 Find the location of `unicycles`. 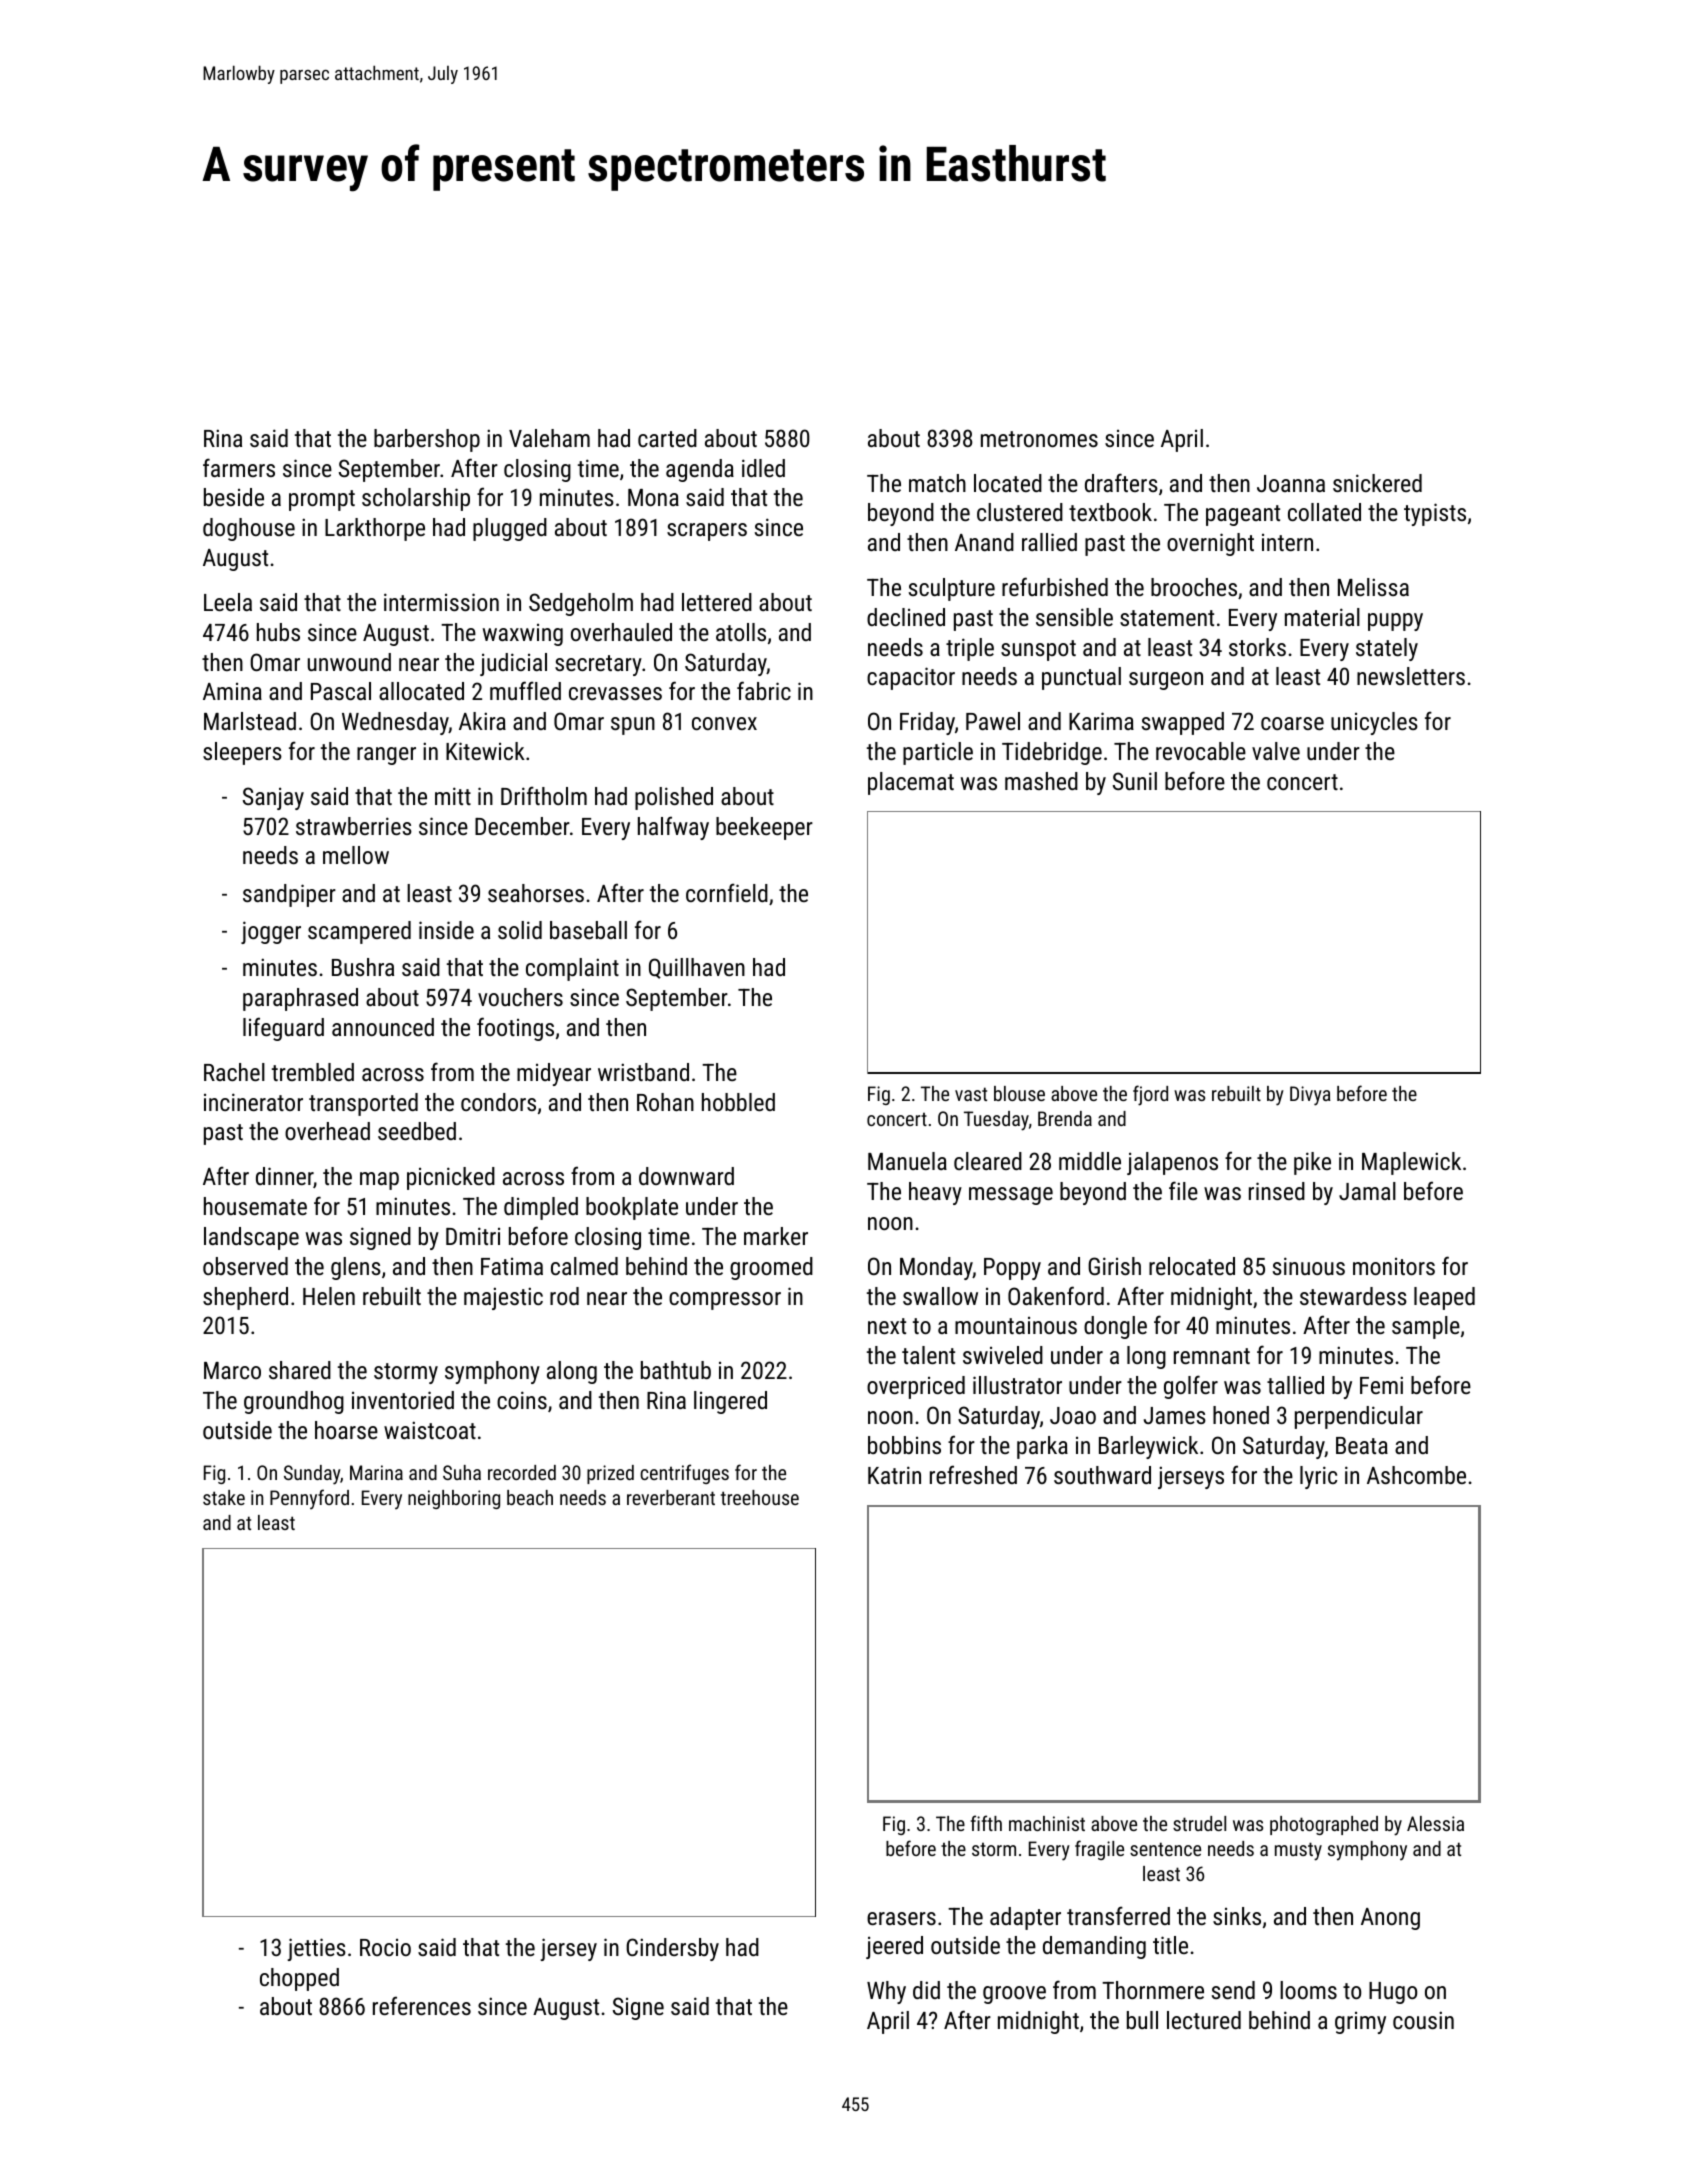

unicycles is located at coordinates (1374, 723).
